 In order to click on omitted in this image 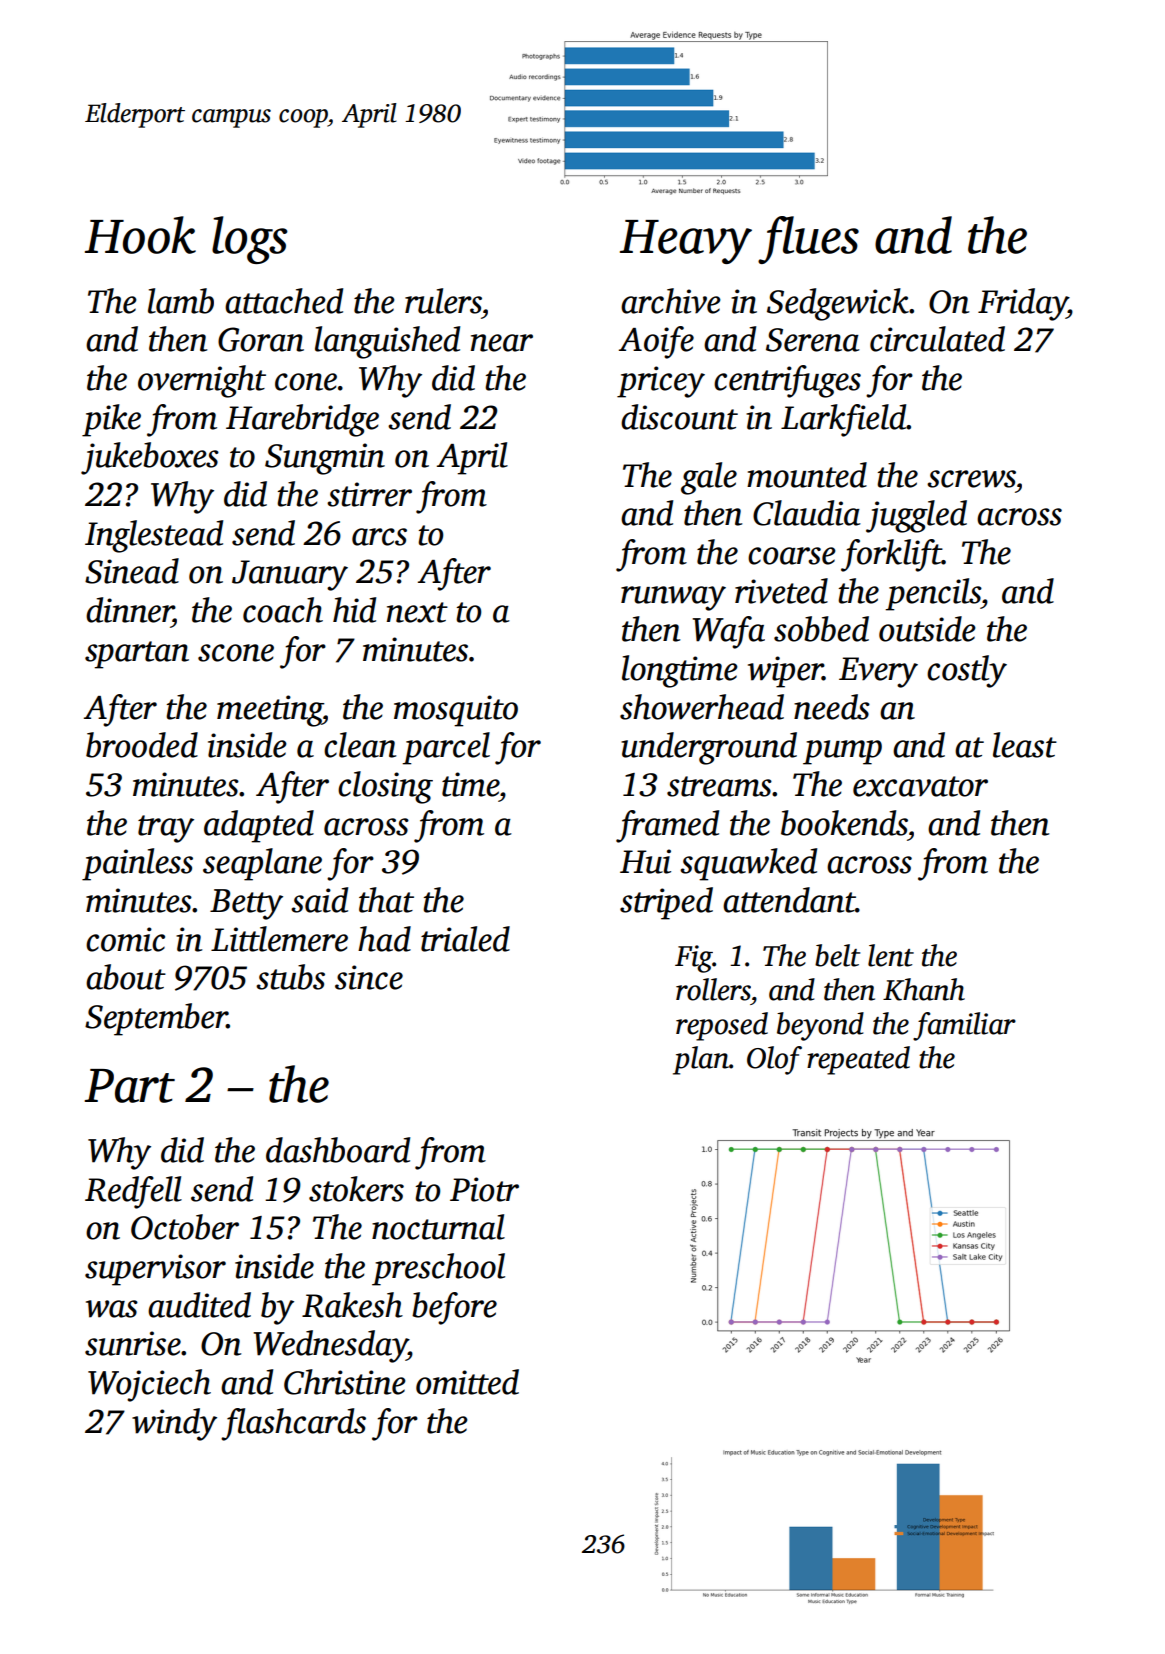, I will do `click(467, 1382)`.
